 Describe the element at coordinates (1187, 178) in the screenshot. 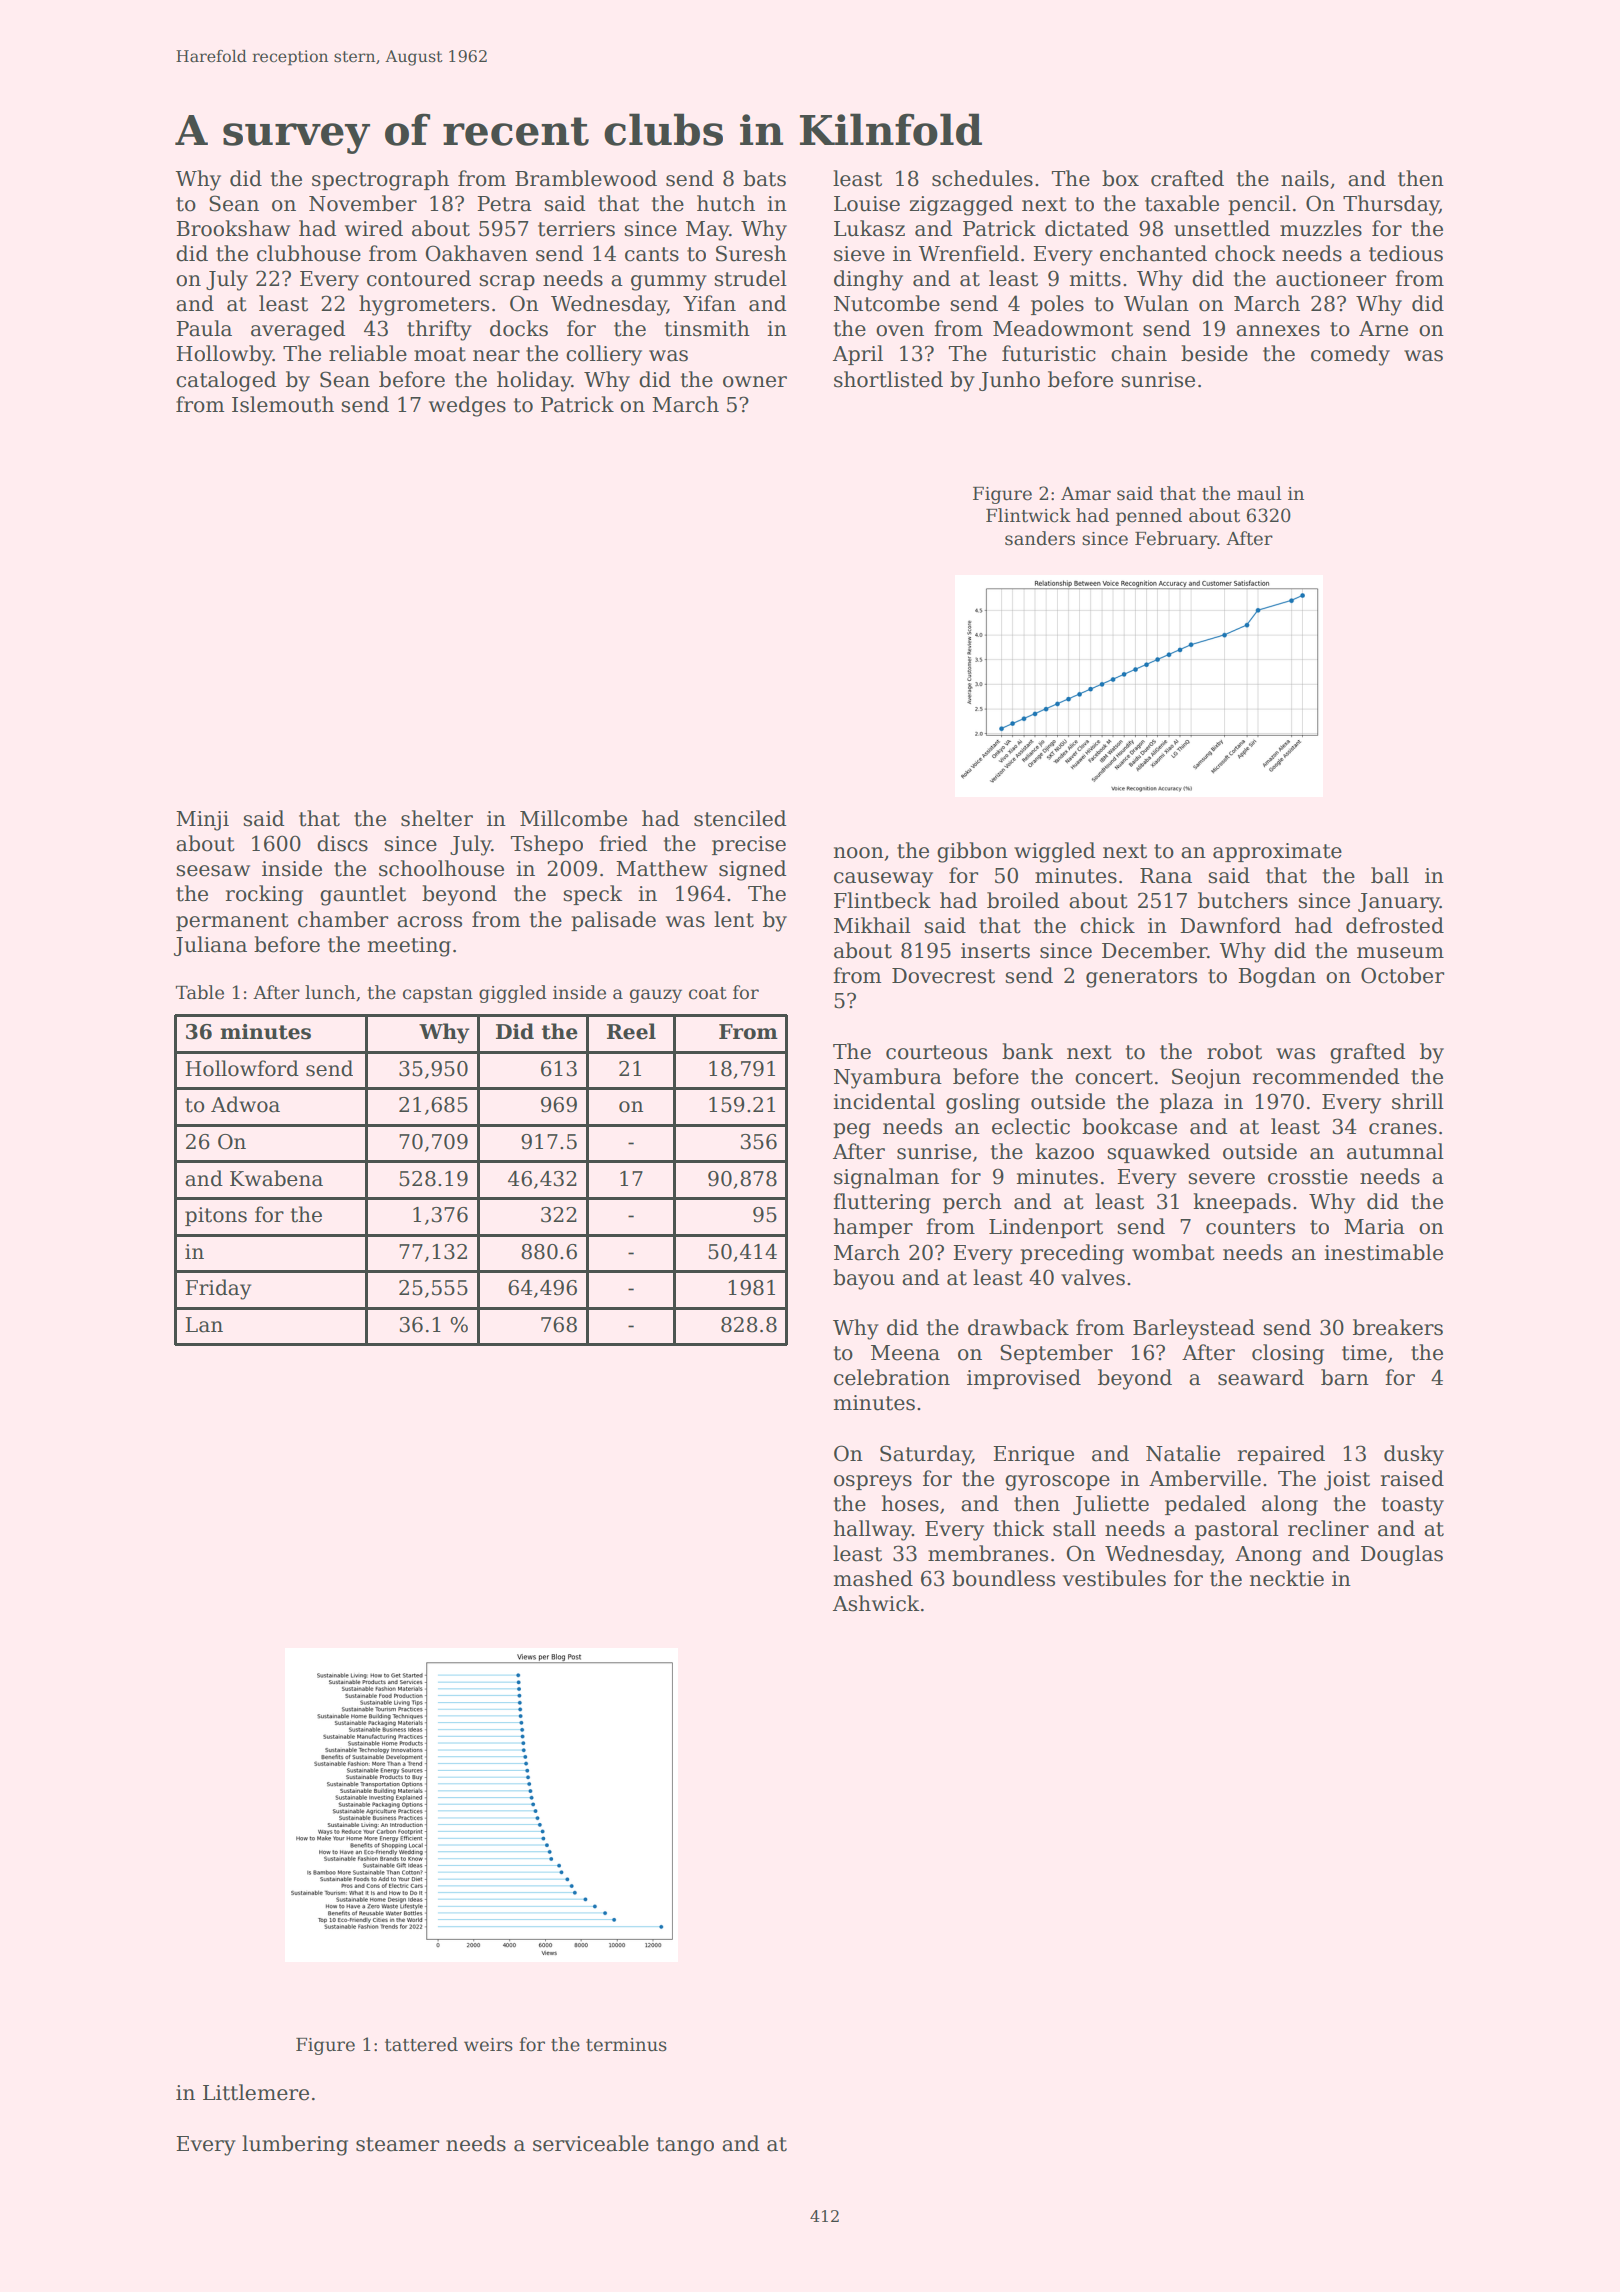

I see `crafted` at that location.
